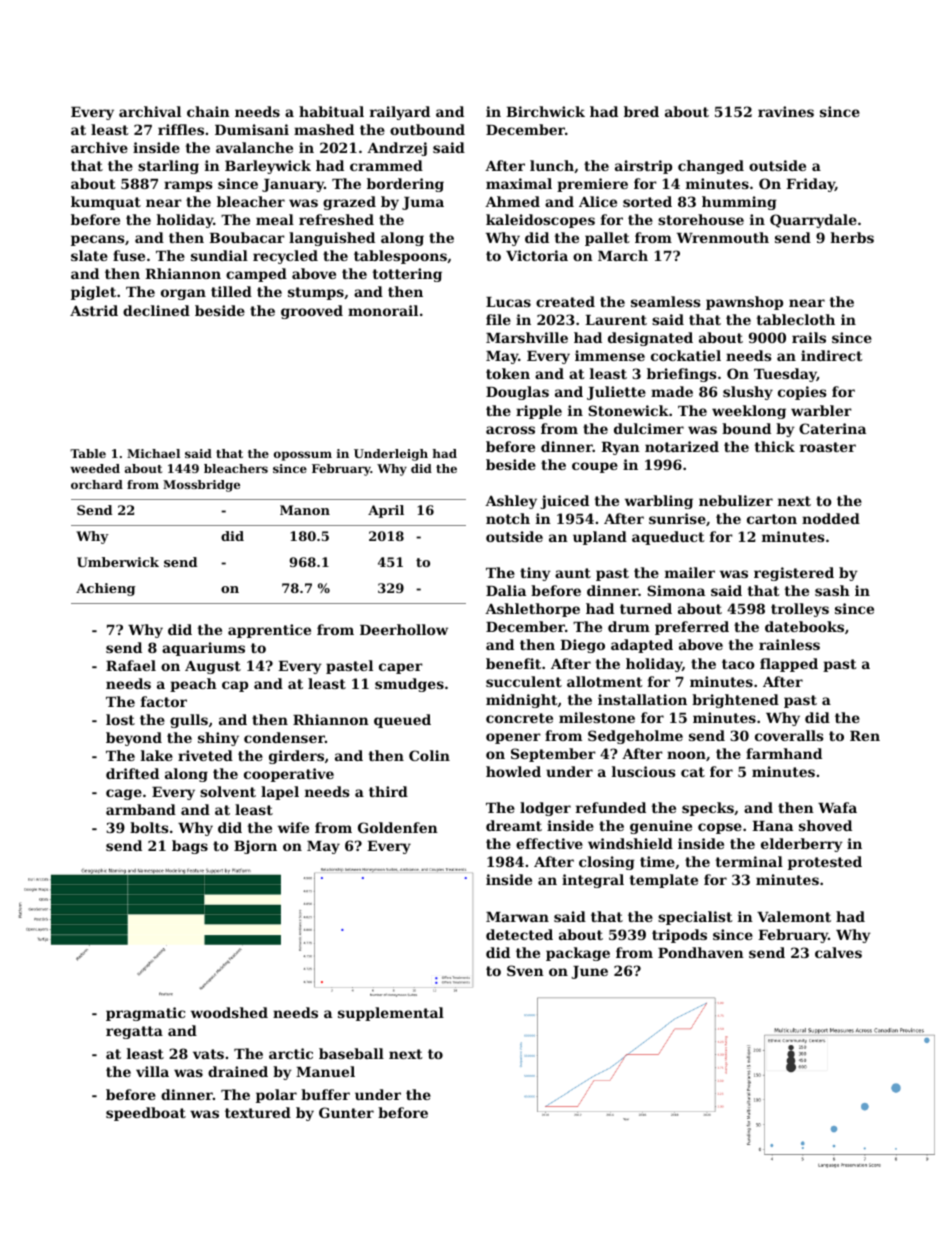  I want to click on Gunter, so click(346, 1112).
